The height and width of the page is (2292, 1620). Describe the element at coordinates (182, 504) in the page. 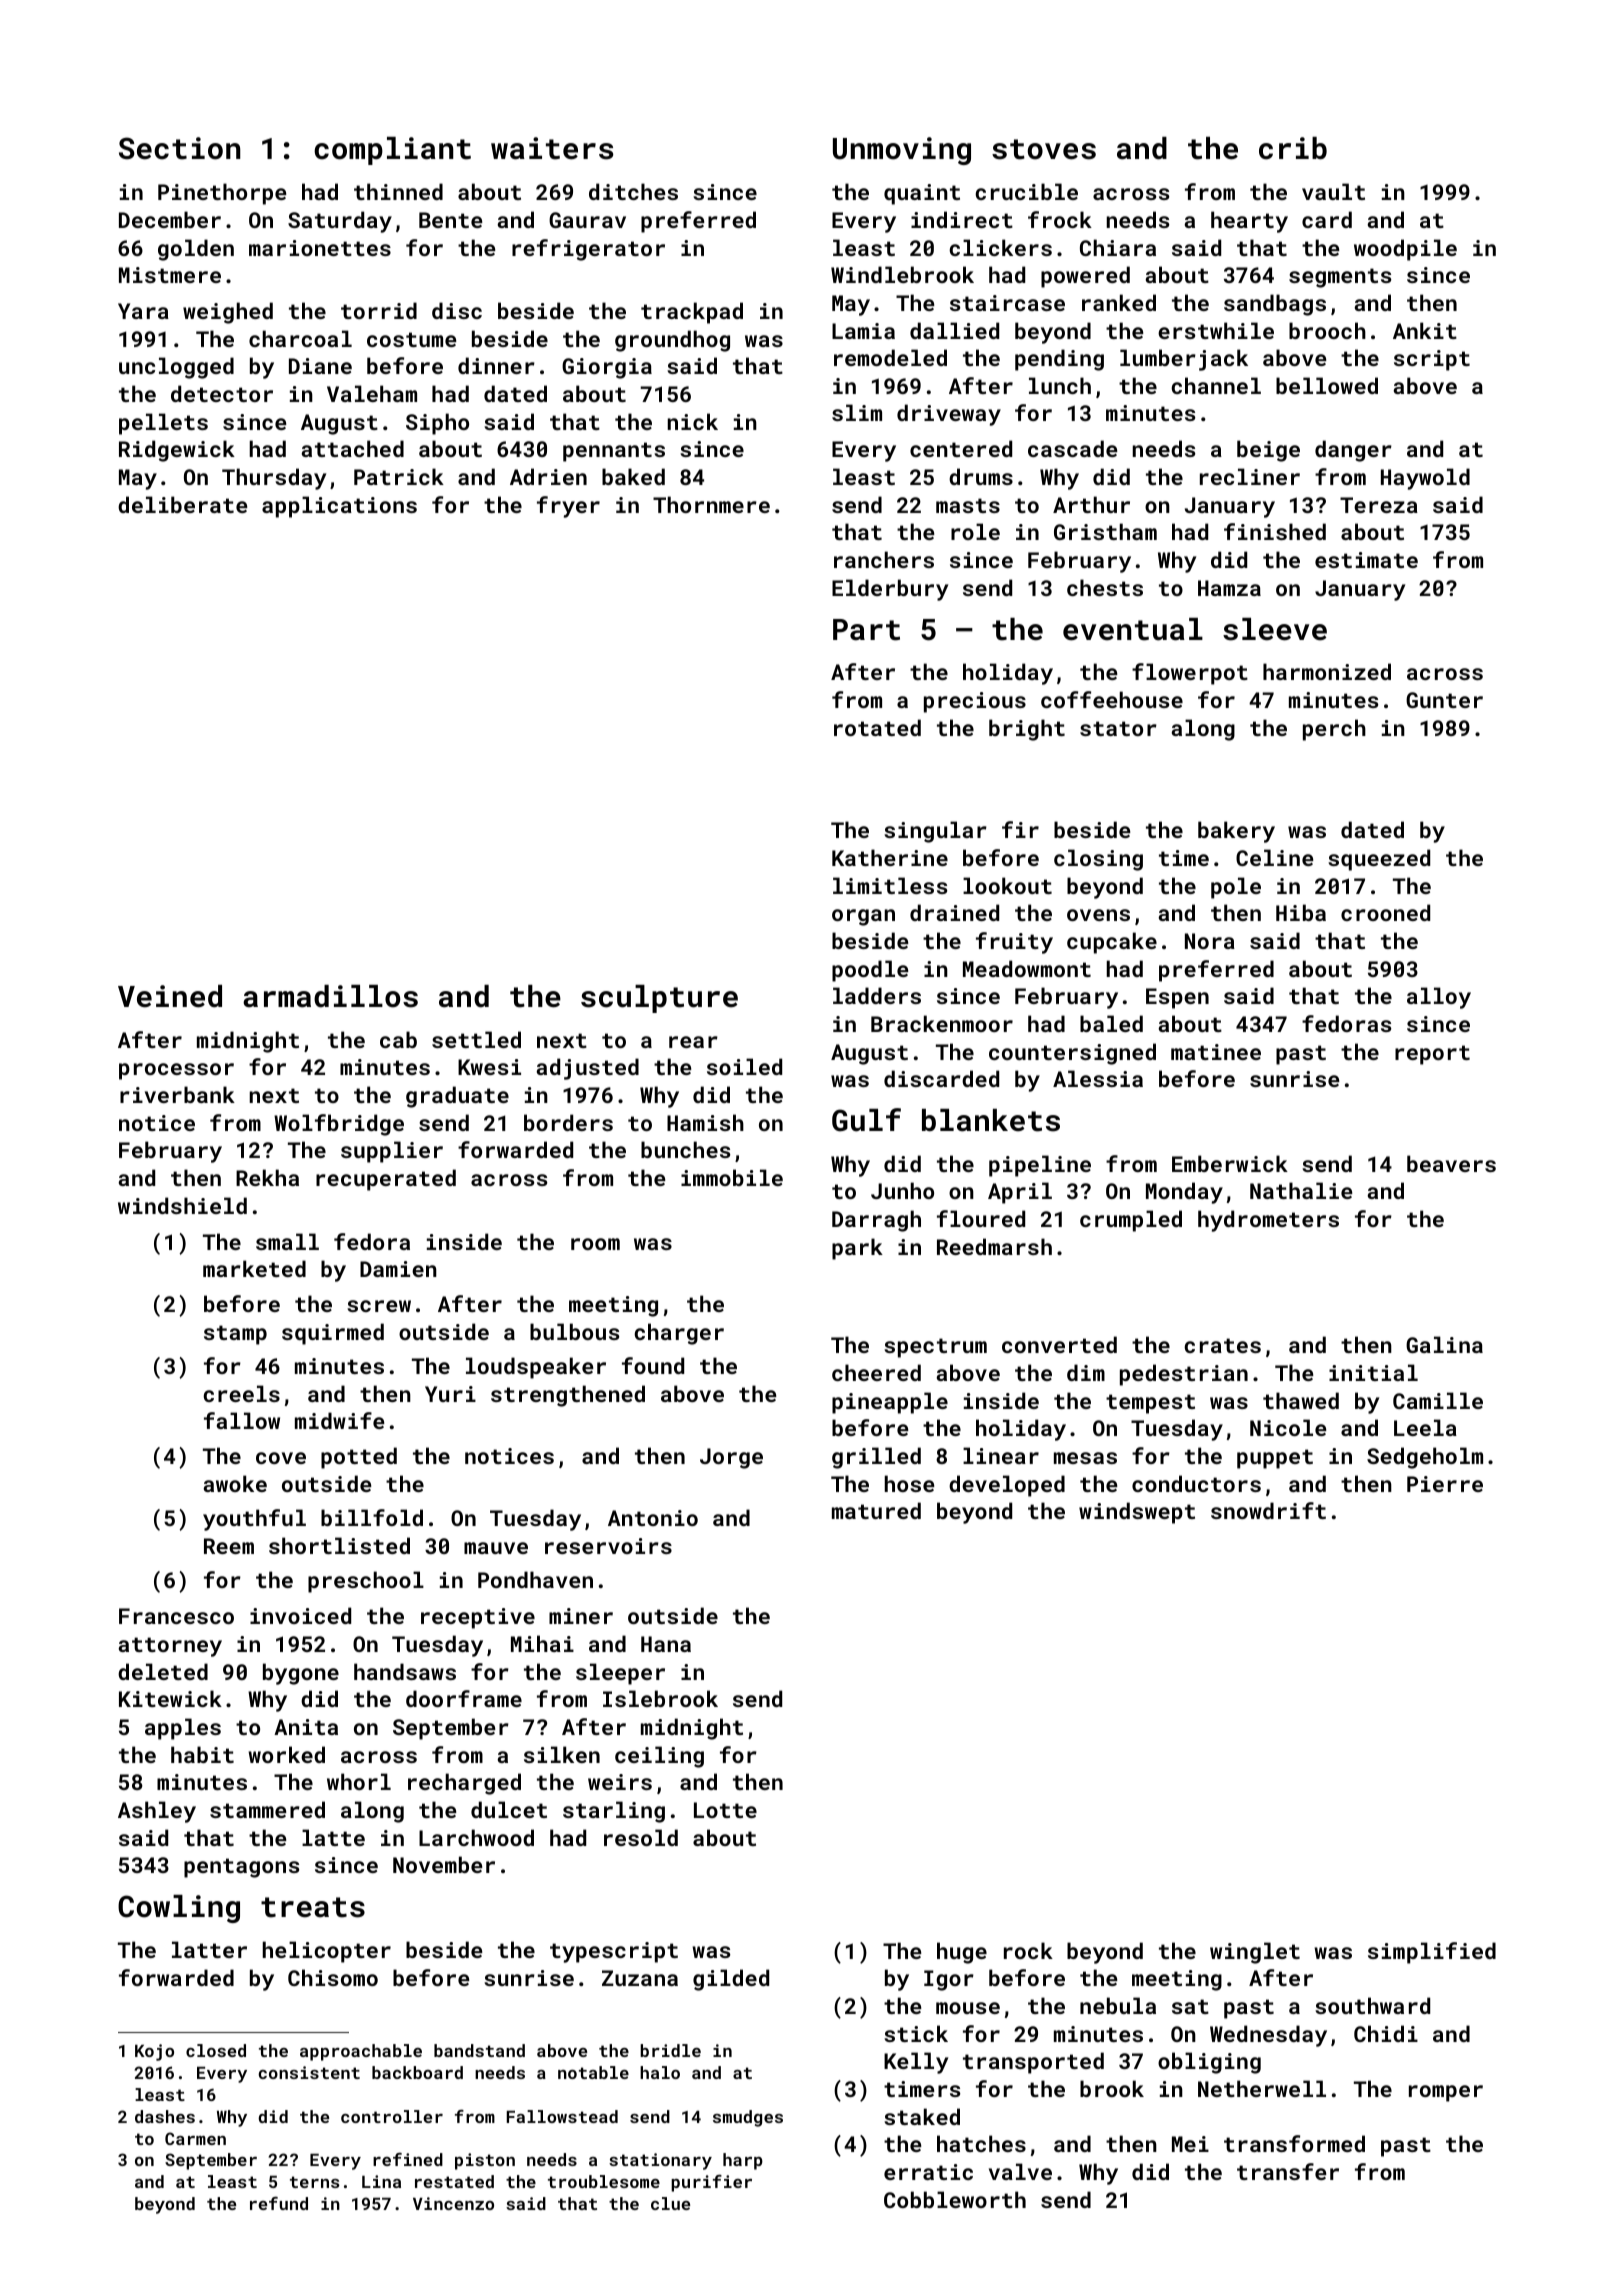

I see `deliberate` at that location.
